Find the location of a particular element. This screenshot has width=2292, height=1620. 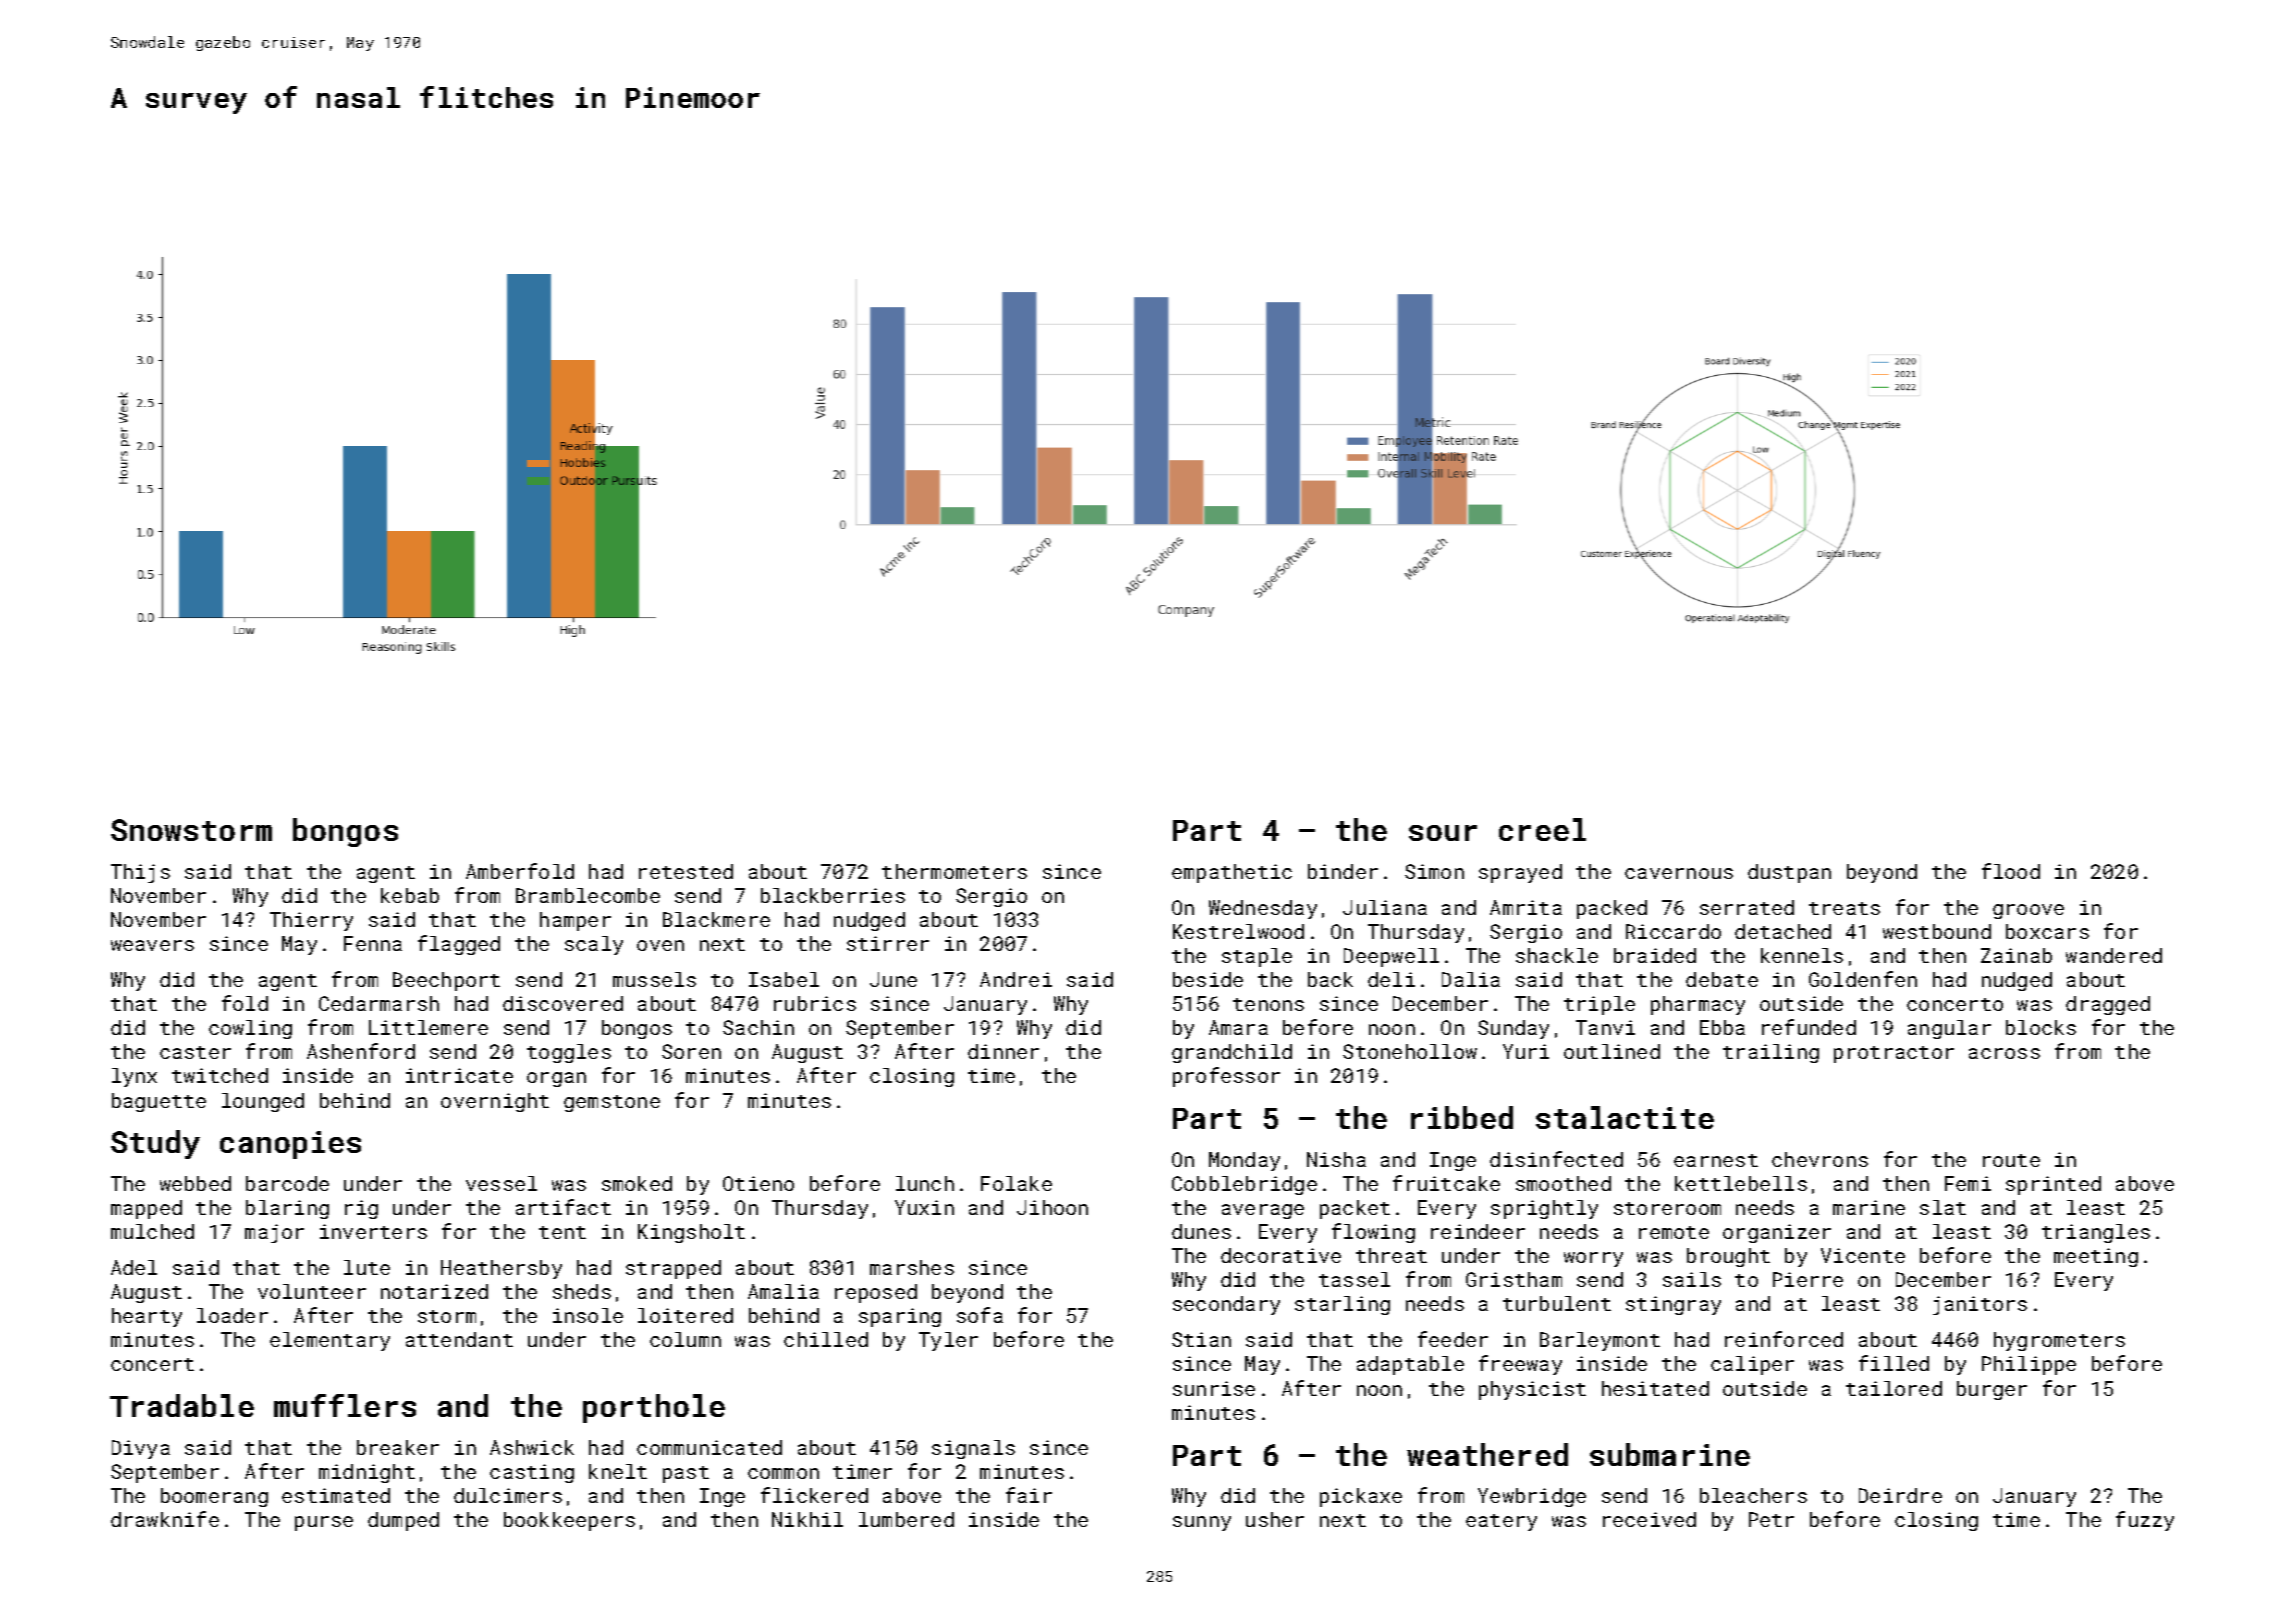

Petr is located at coordinates (1771, 1519).
